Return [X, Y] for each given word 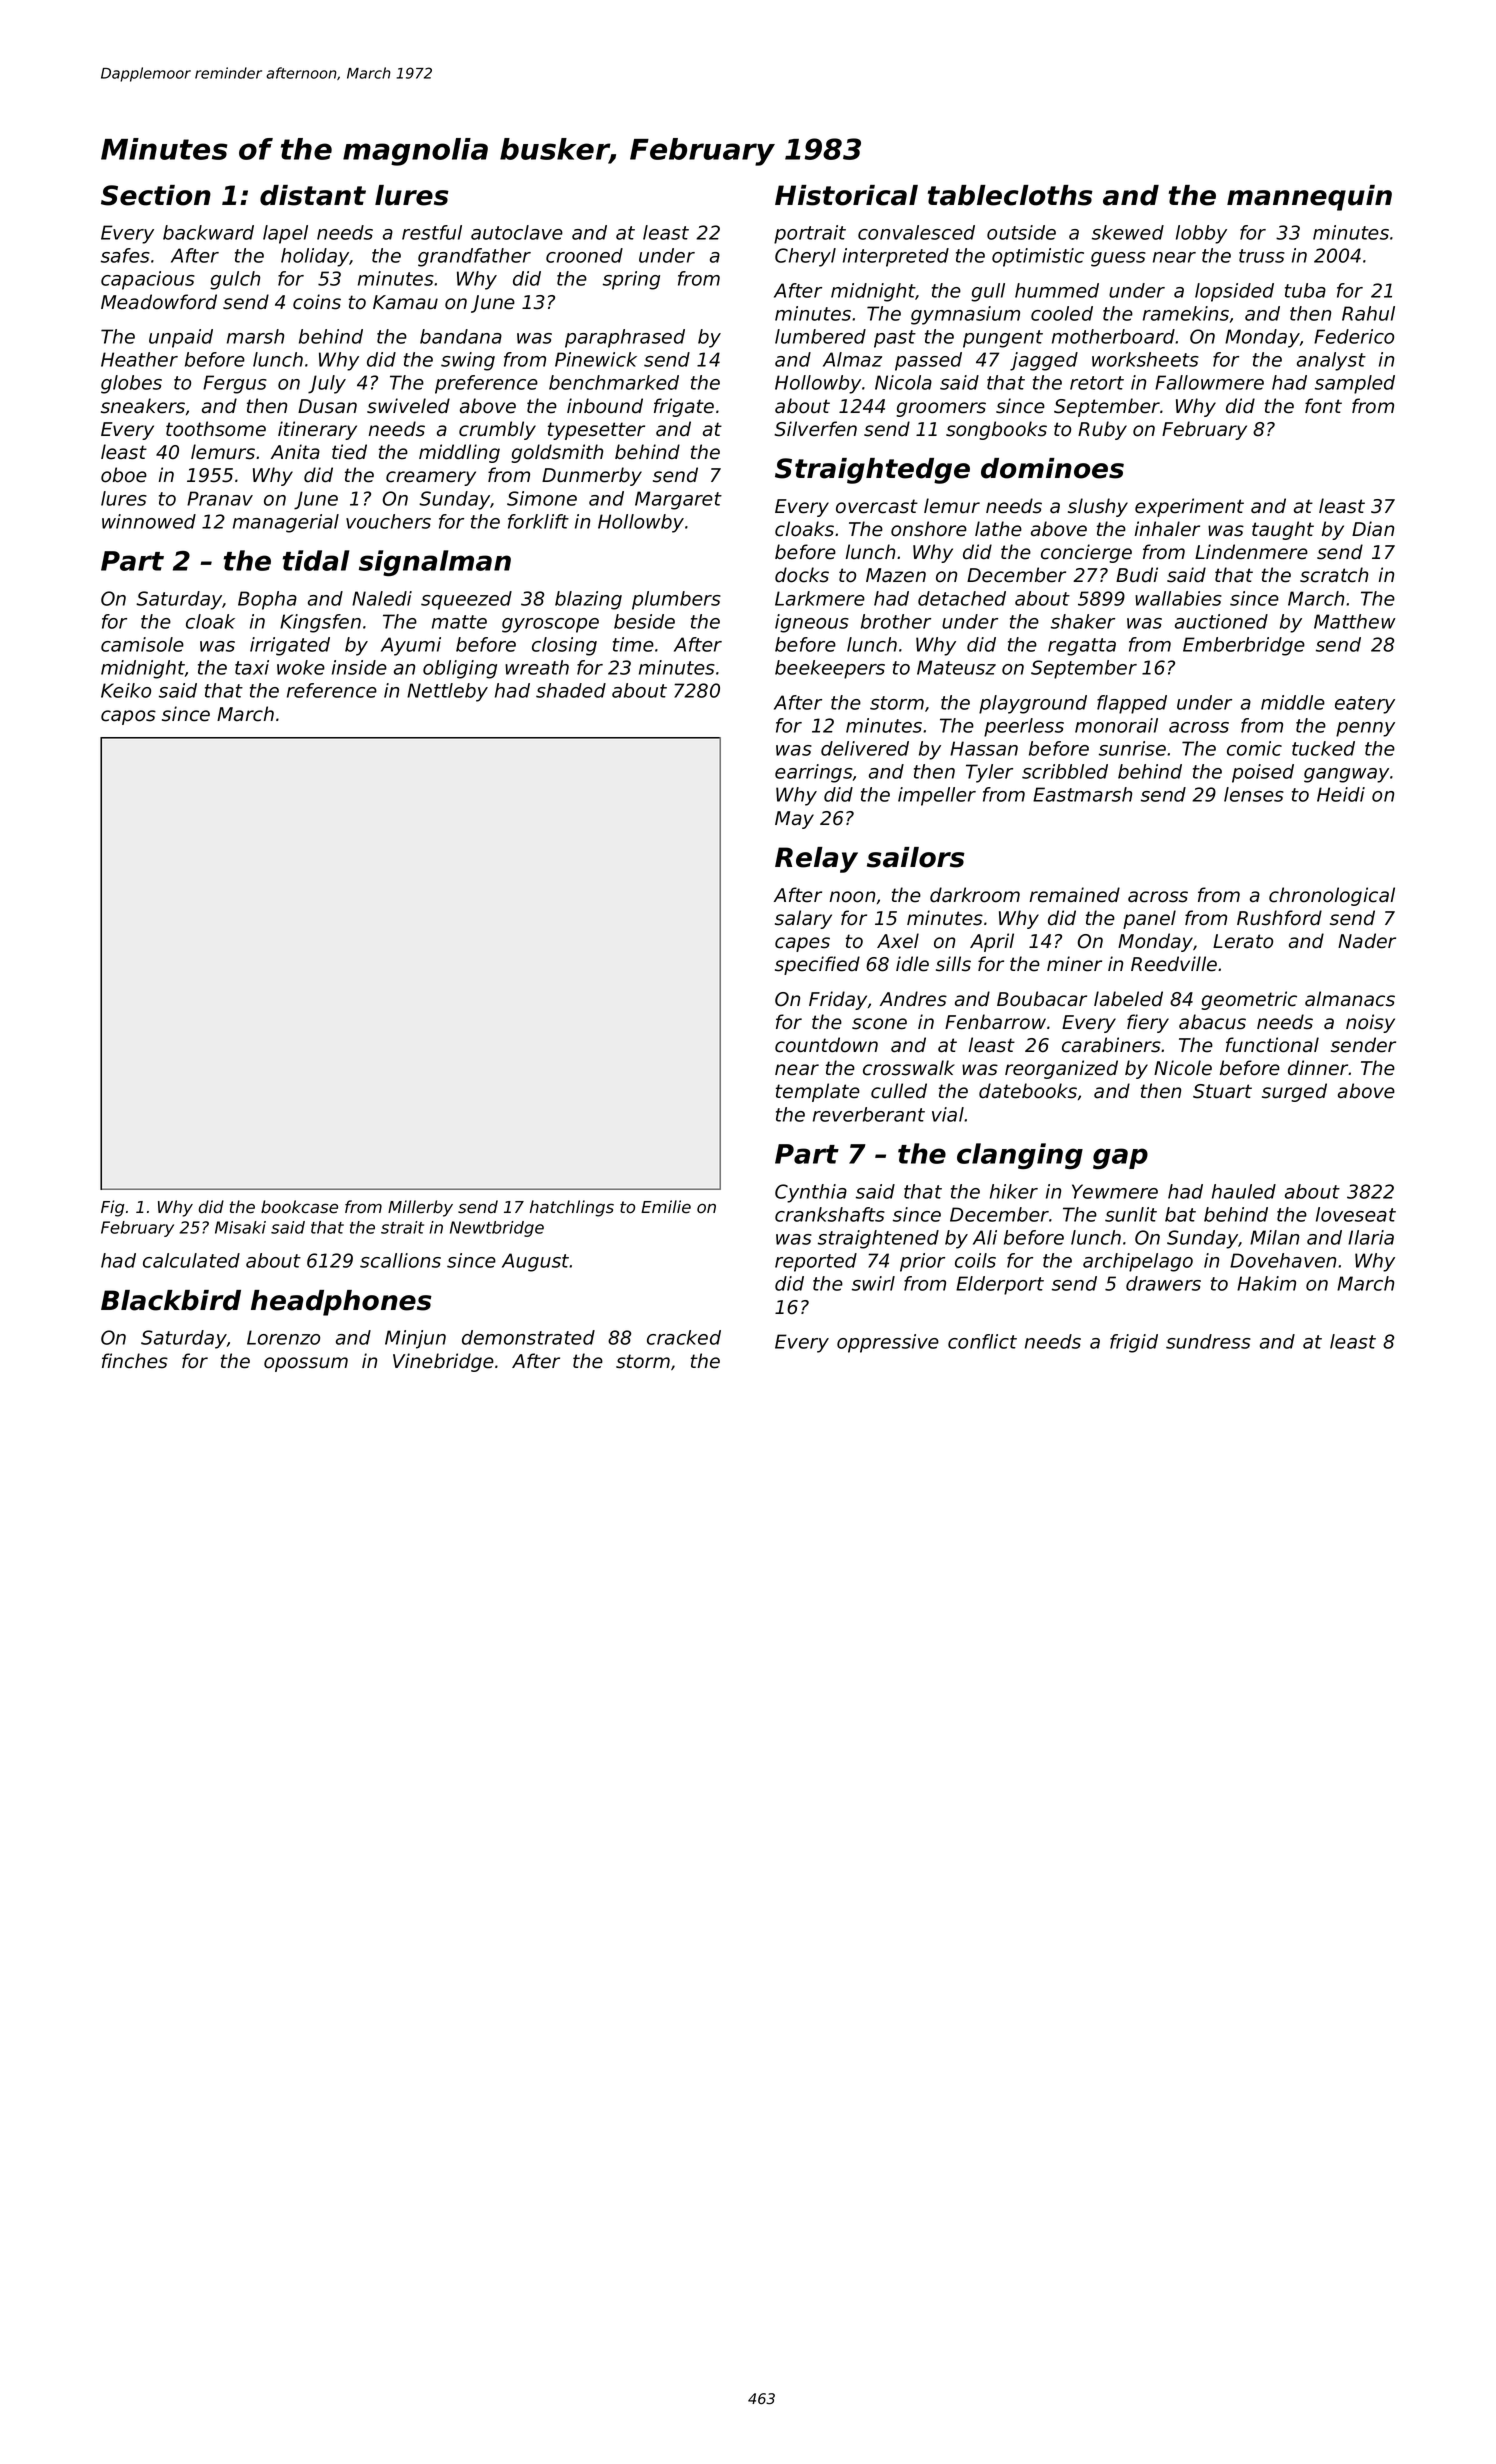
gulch [235, 280]
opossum [306, 1364]
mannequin [1309, 198]
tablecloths [1010, 195]
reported [816, 1262]
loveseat [1356, 1214]
